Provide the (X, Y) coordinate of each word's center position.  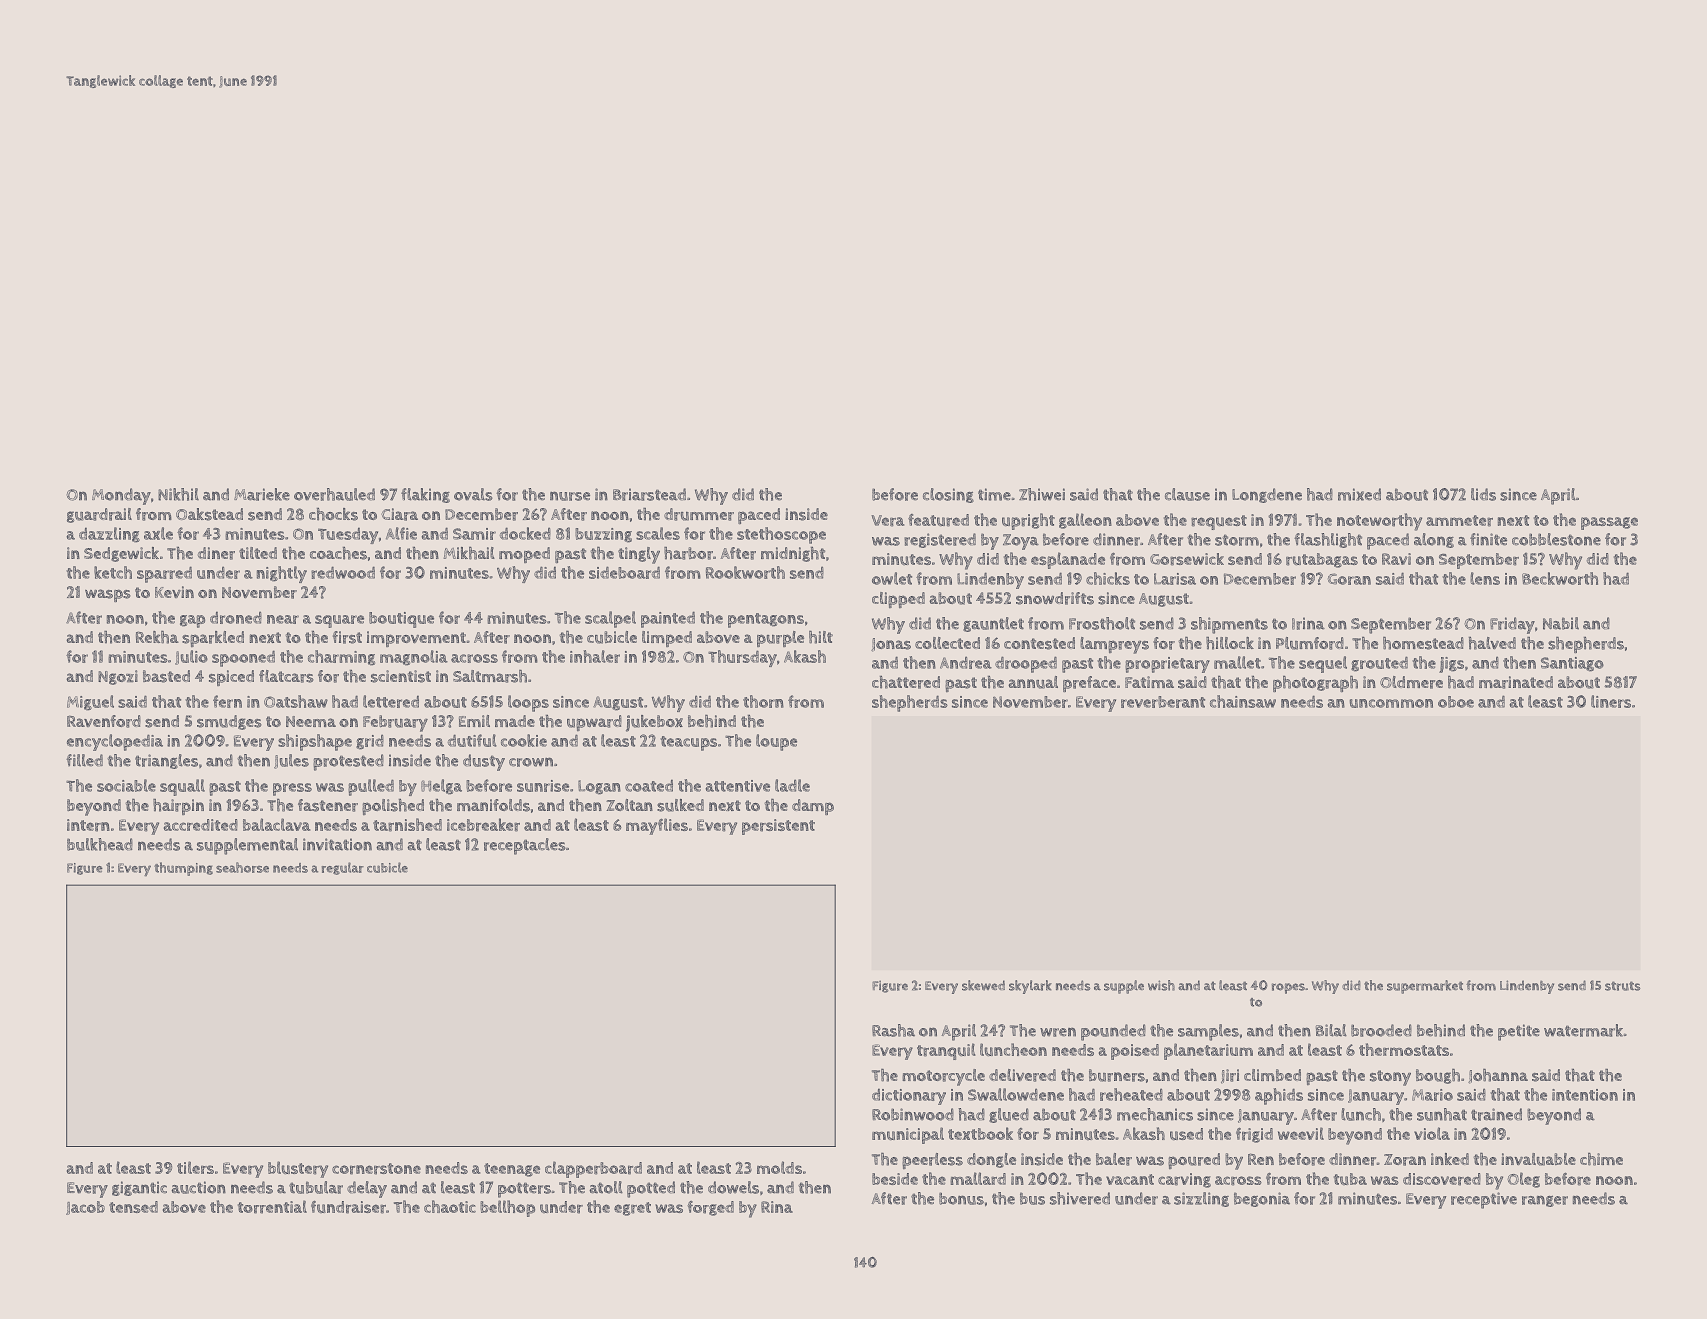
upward (594, 723)
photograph (1315, 683)
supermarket (1425, 987)
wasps (108, 595)
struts (1622, 986)
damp (813, 807)
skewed (983, 985)
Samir (474, 534)
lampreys (1114, 645)
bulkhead (100, 844)
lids (1483, 494)
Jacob (85, 1208)
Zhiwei (1042, 494)
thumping (183, 869)
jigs (1451, 665)
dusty (484, 762)
